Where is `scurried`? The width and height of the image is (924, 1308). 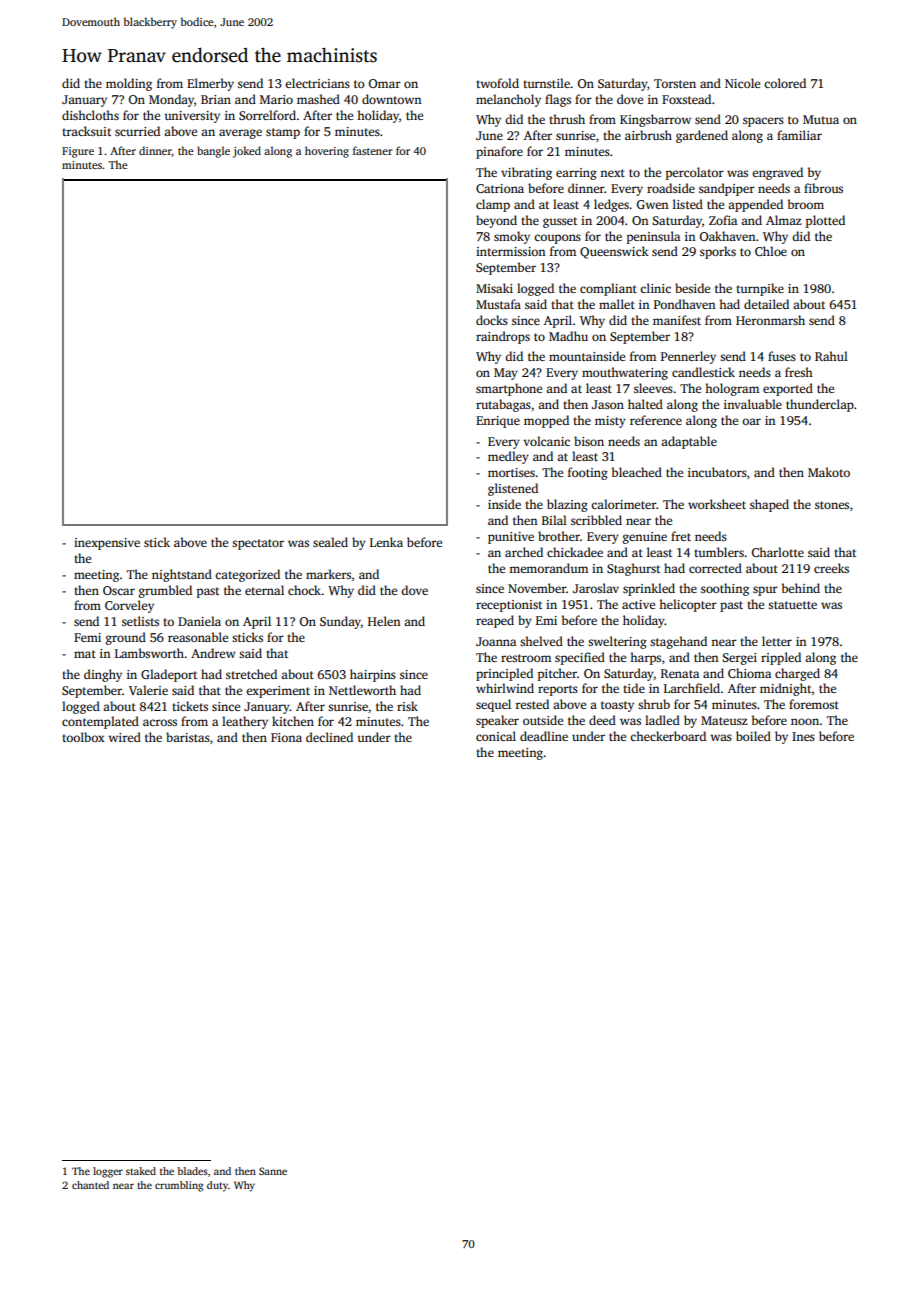
scurried is located at coordinates (137, 131).
